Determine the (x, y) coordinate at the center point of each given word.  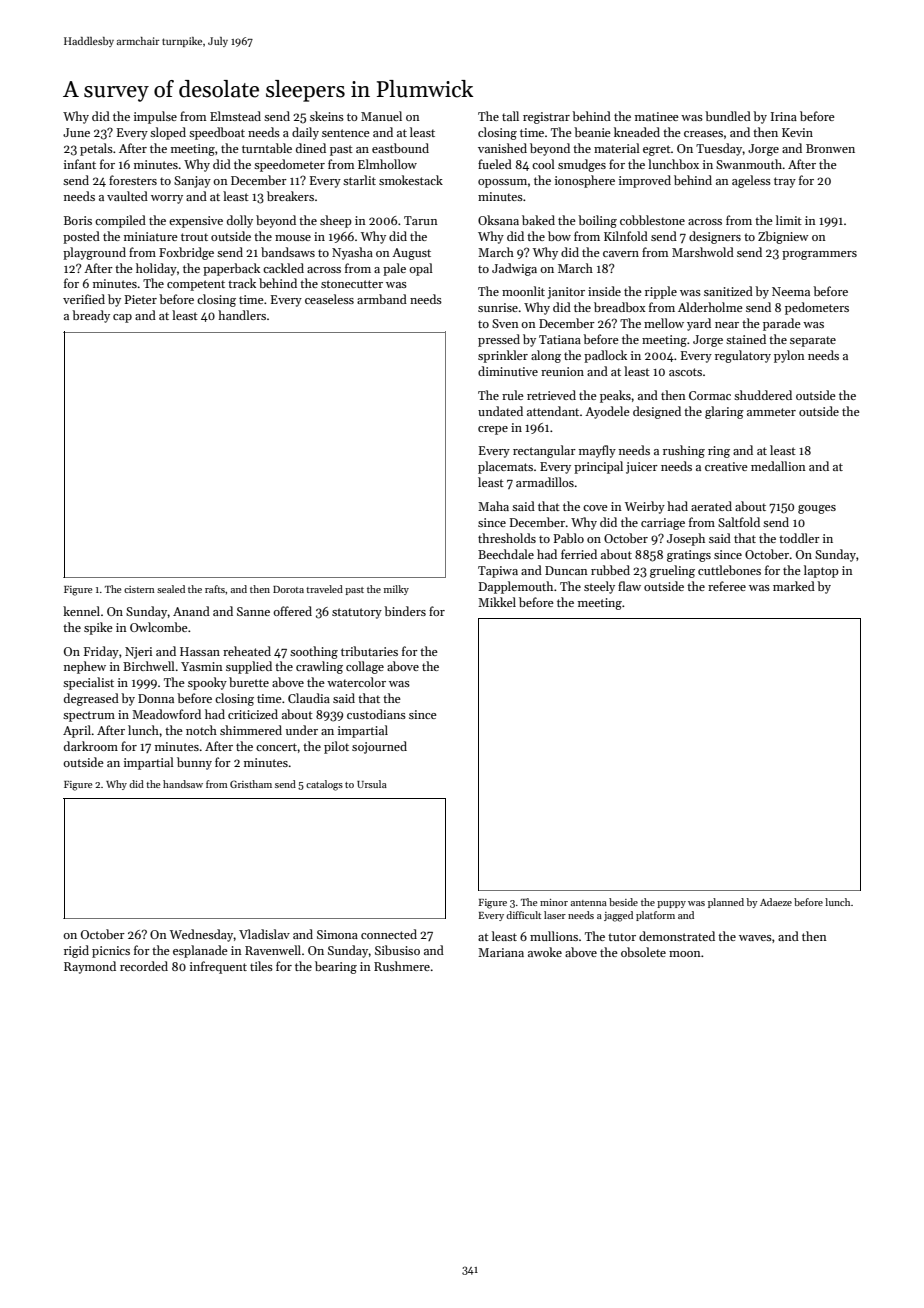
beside (623, 902)
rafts (215, 589)
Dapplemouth (516, 587)
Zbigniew (783, 237)
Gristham (251, 784)
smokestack (411, 180)
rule (513, 395)
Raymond (90, 967)
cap (122, 318)
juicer (642, 468)
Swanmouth (749, 164)
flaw (629, 586)
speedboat (217, 133)
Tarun (421, 220)
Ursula (372, 784)
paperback (231, 269)
